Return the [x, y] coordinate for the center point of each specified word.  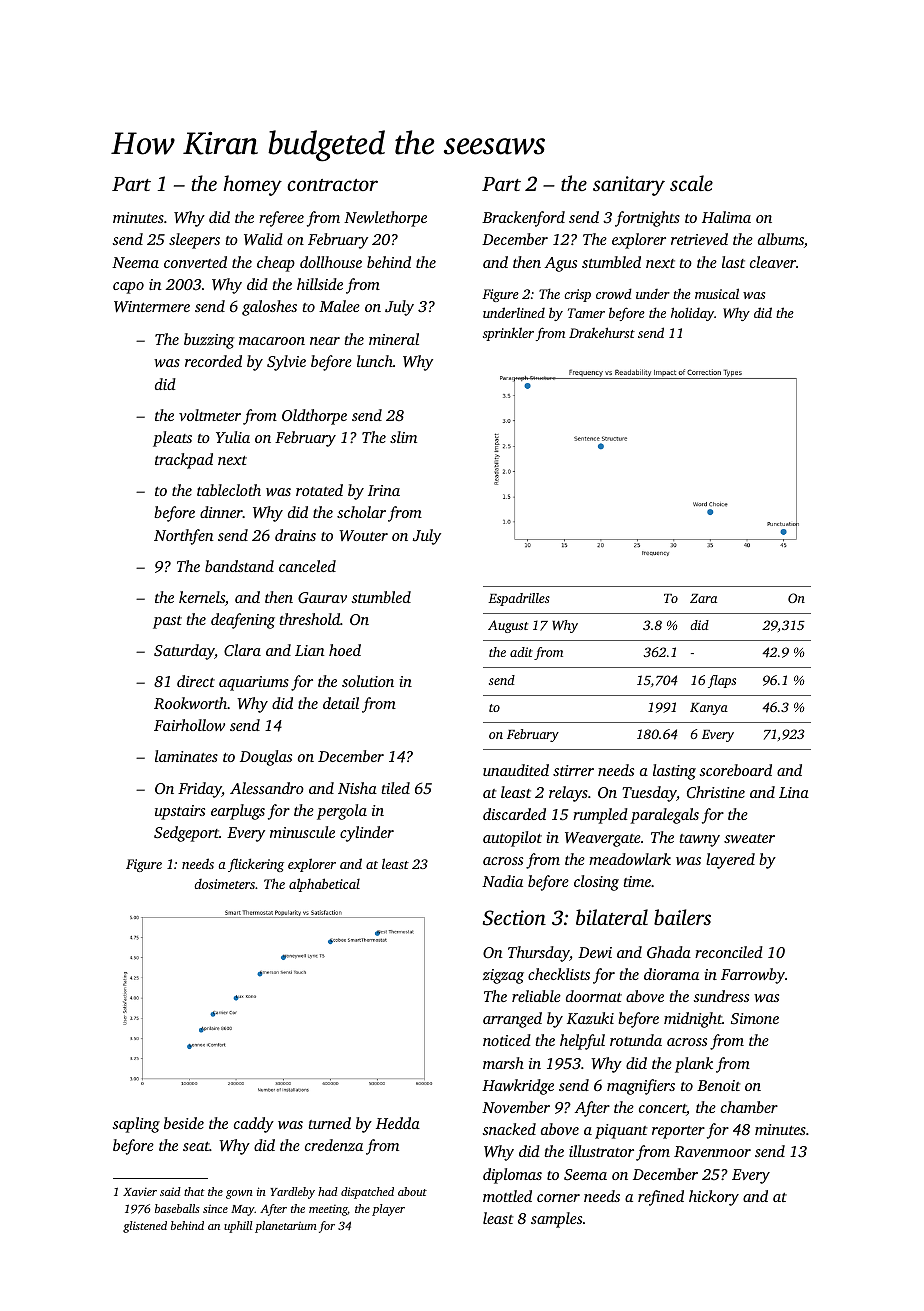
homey [252, 185]
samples [556, 1220]
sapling [136, 1125]
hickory [714, 1198]
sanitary [629, 186]
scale [691, 183]
